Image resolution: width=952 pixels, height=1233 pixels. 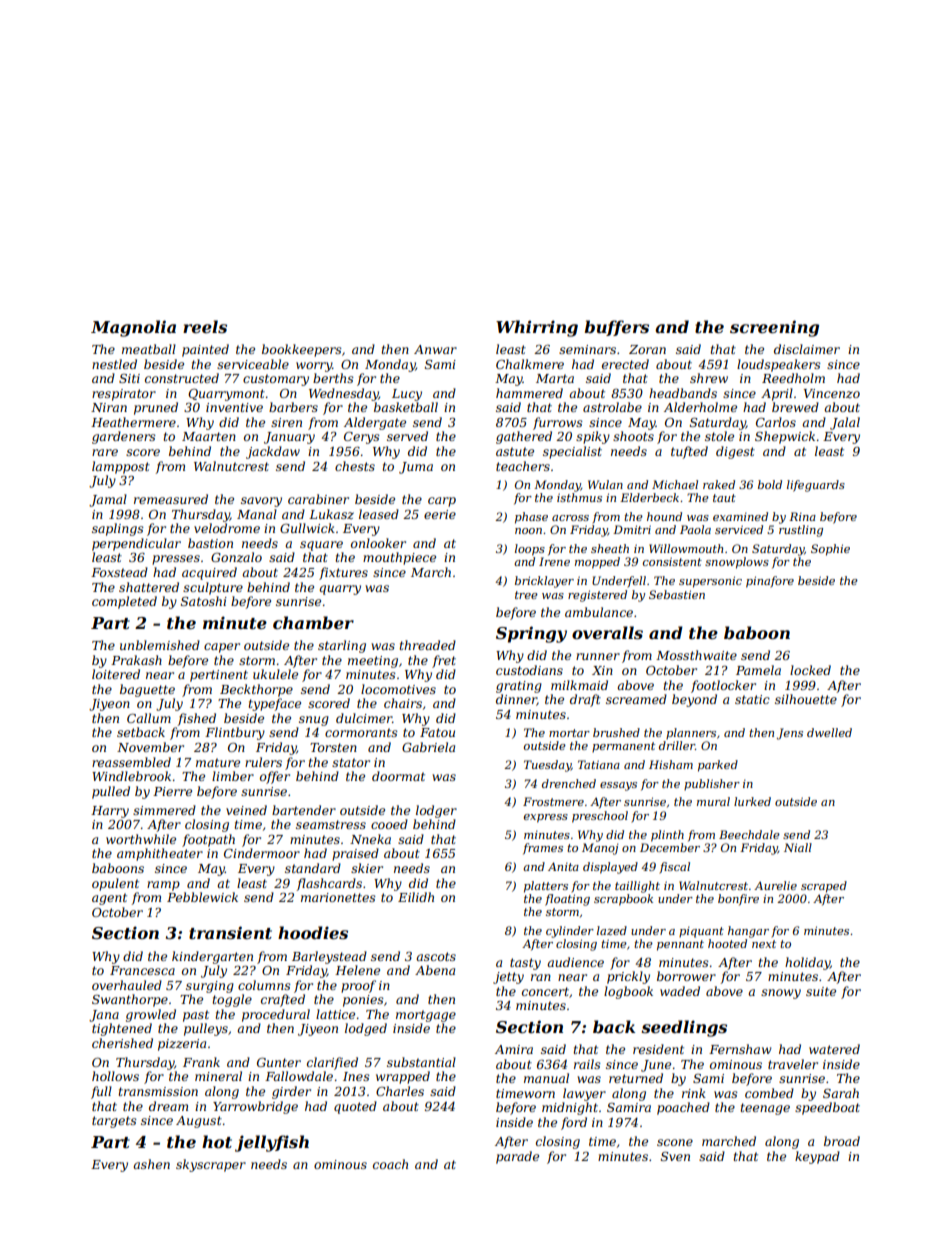 I want to click on Pebblewick, so click(x=202, y=897).
